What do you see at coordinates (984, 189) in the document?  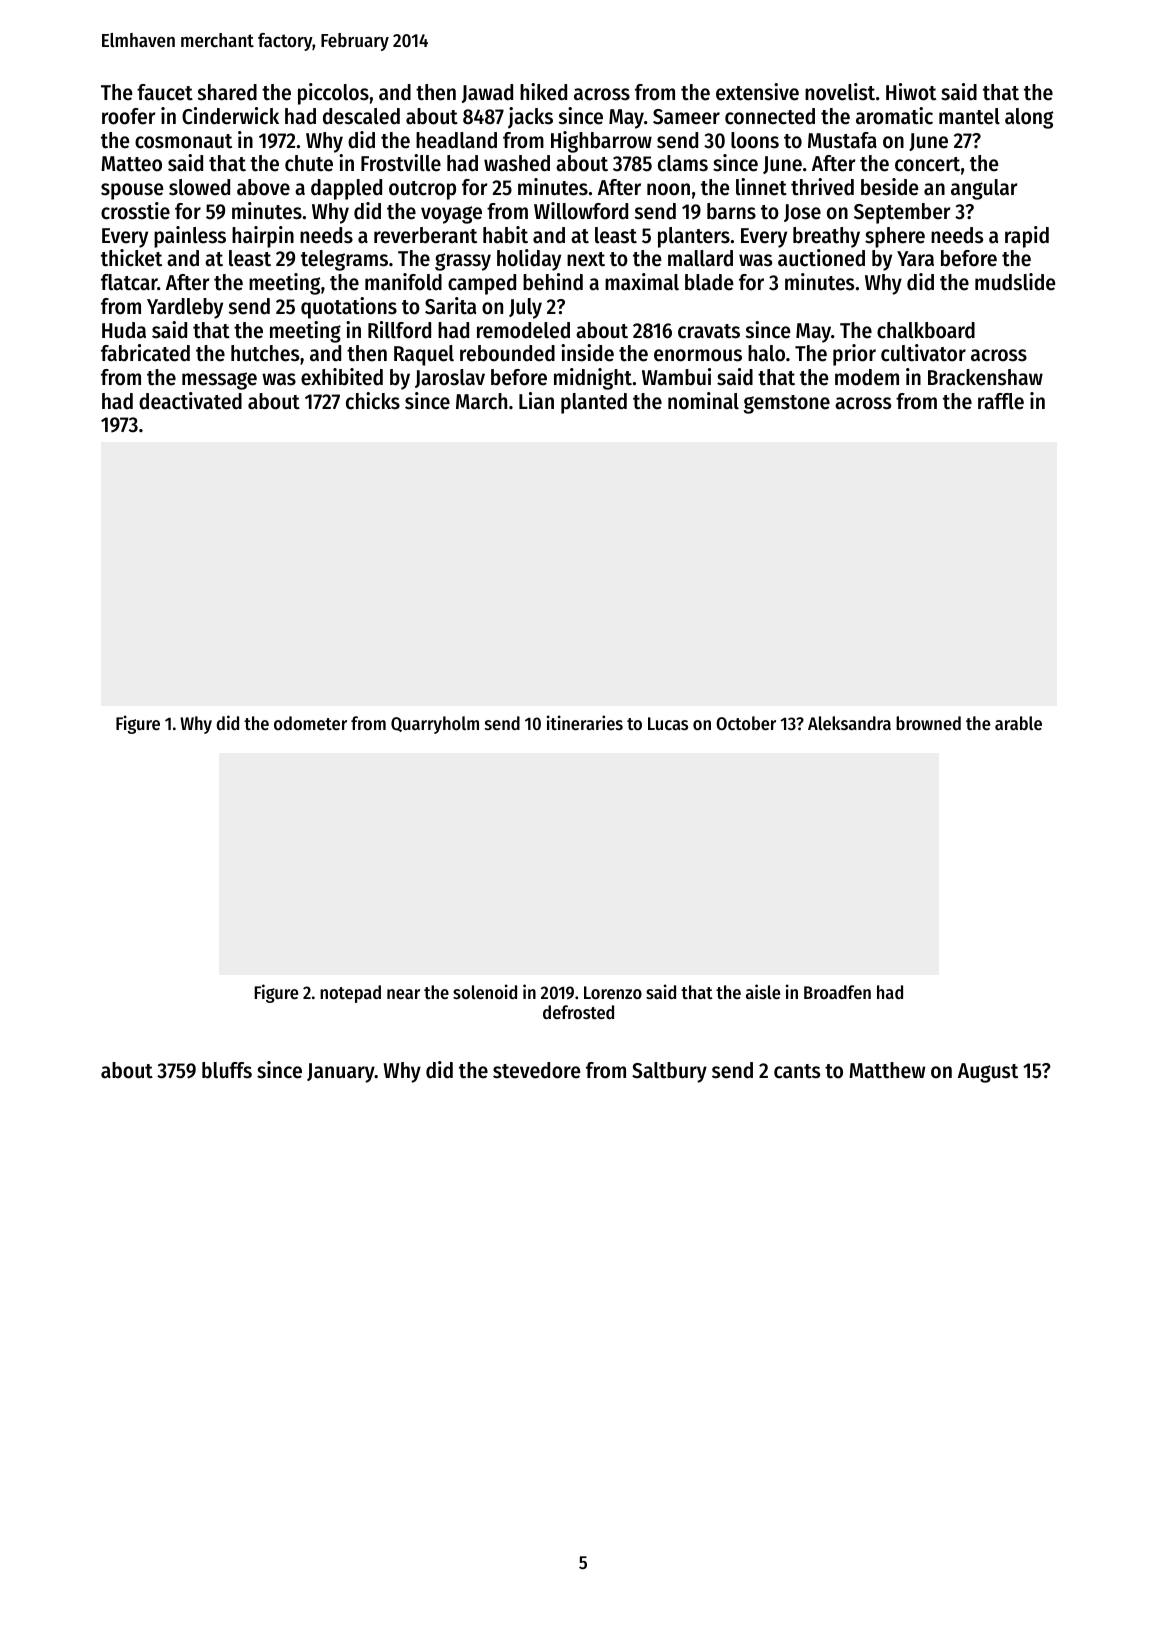 I see `angular` at bounding box center [984, 189].
